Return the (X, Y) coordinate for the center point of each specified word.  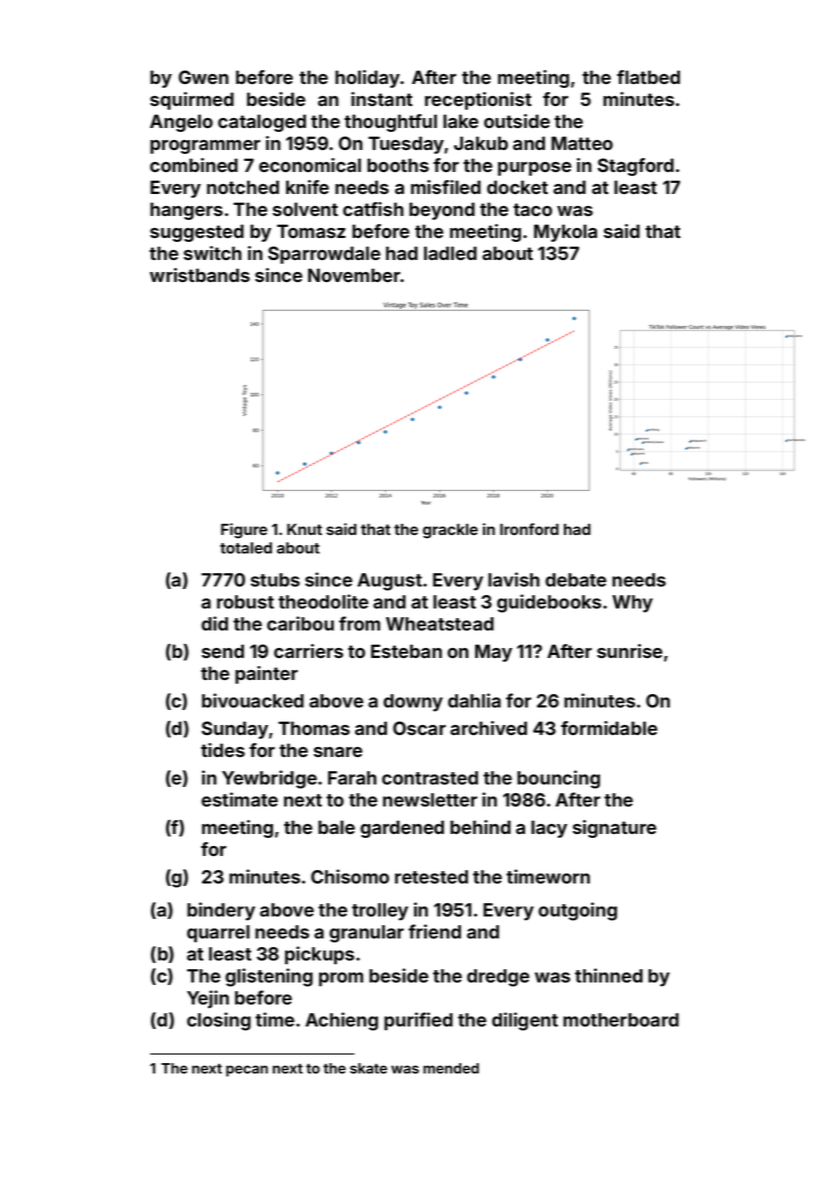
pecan (247, 1071)
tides (223, 750)
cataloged (262, 123)
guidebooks (549, 603)
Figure (244, 531)
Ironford (529, 529)
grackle (450, 531)
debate (576, 580)
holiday (367, 79)
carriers (308, 651)
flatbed (648, 77)
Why (632, 604)
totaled (246, 548)
